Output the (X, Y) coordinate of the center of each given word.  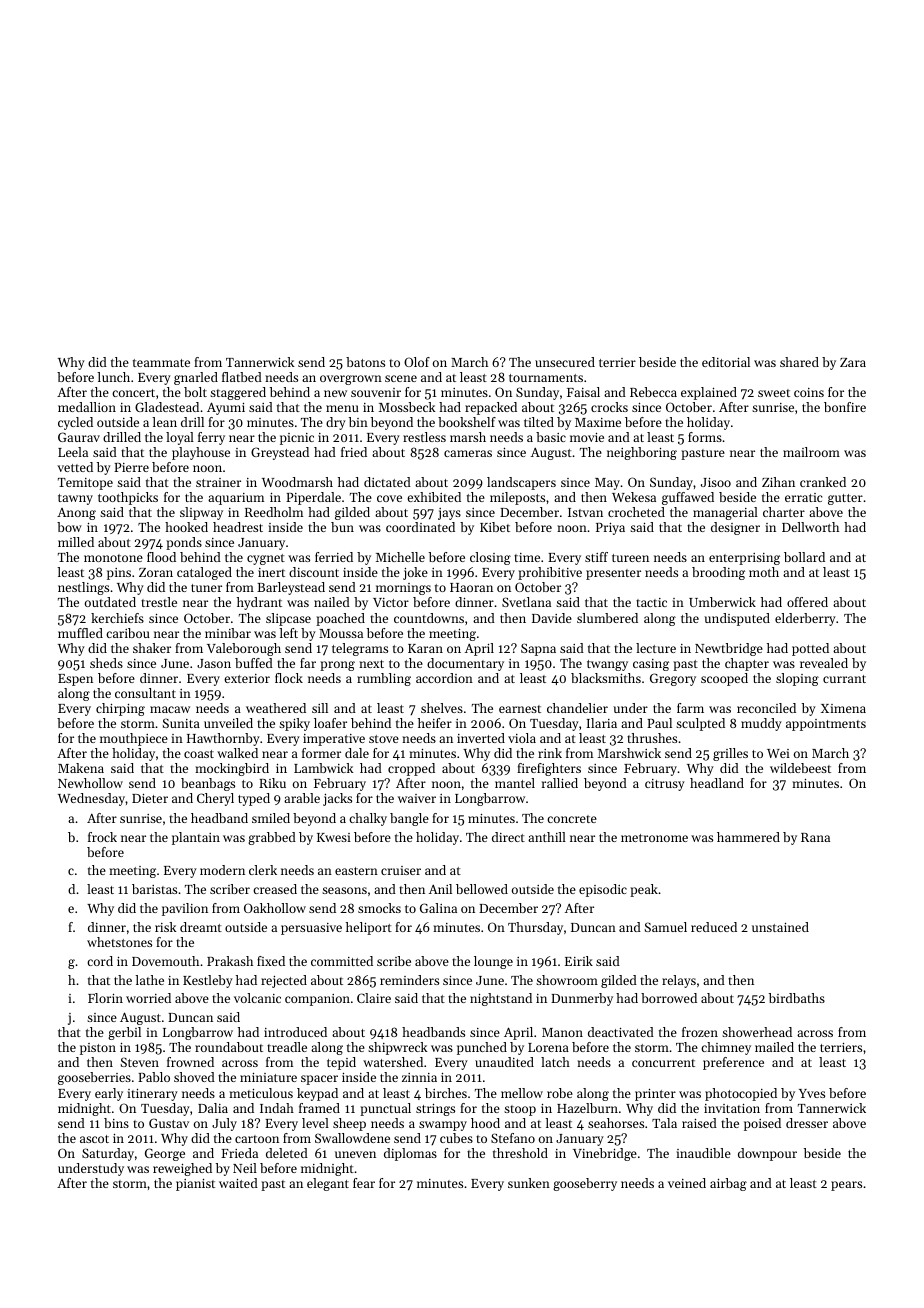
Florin (105, 998)
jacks (337, 799)
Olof (417, 362)
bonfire (845, 407)
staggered (238, 393)
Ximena (843, 708)
